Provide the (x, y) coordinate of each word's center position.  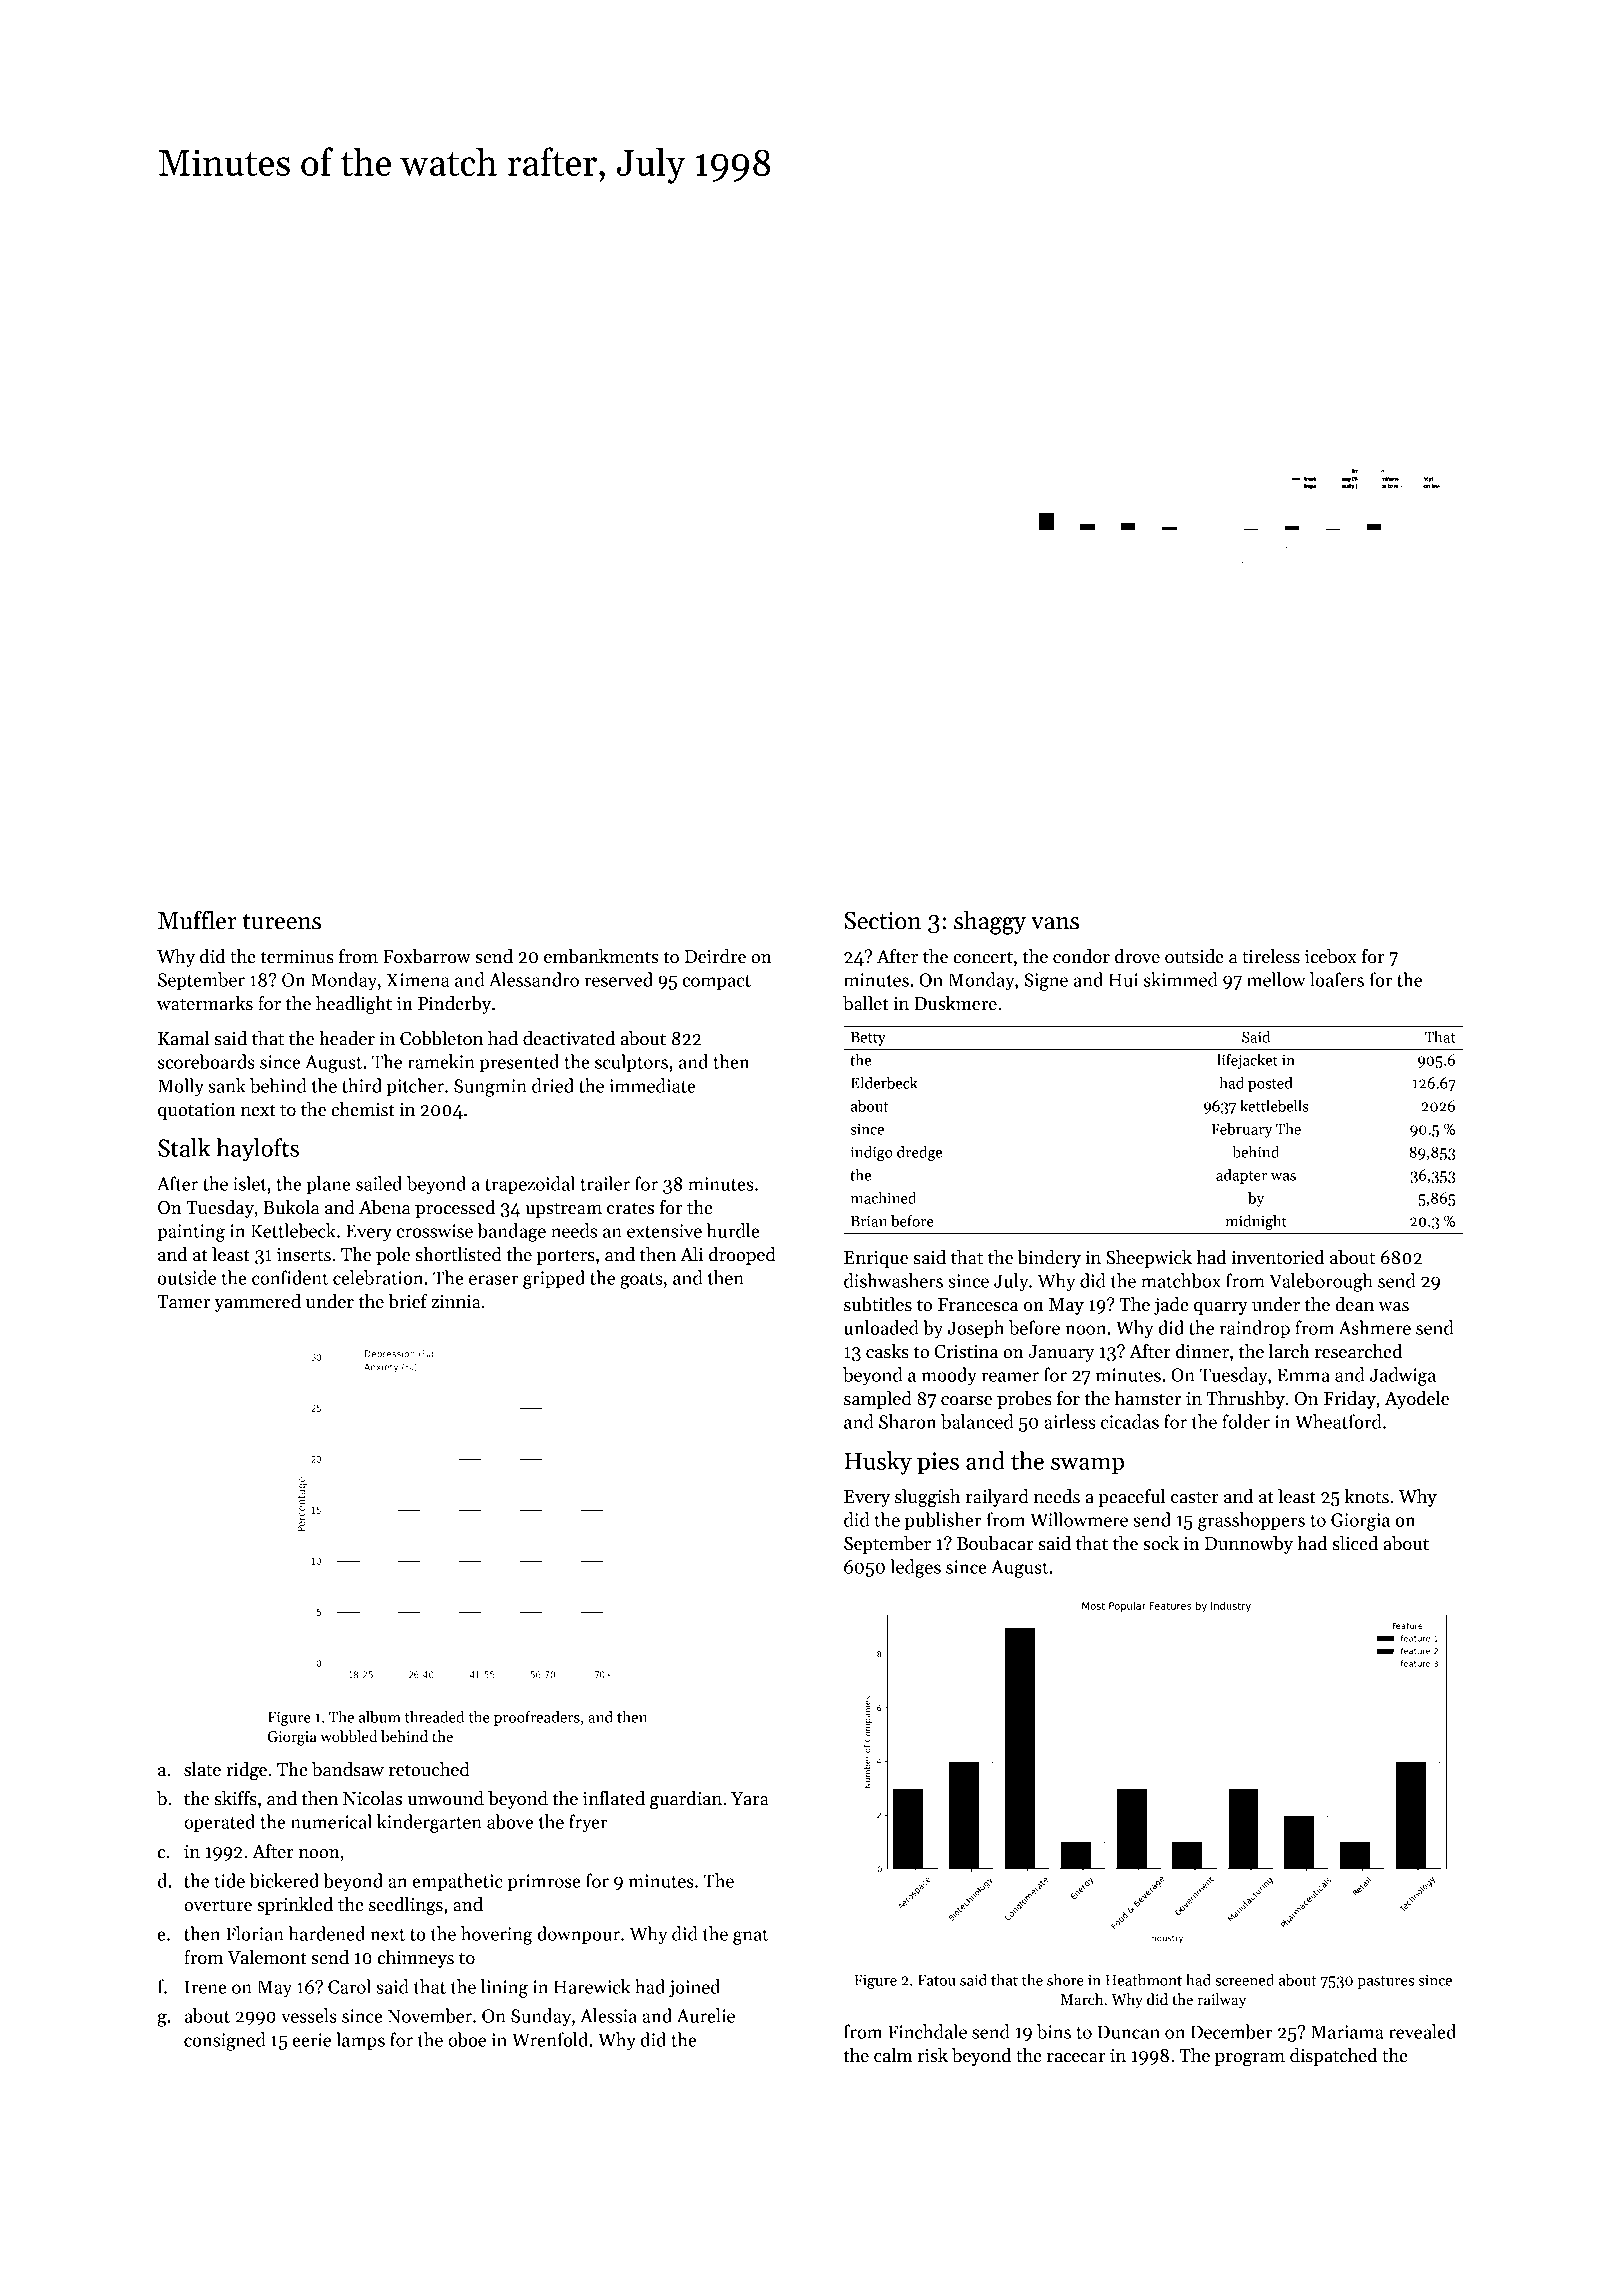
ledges (915, 1568)
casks (887, 1351)
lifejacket (1247, 1061)
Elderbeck (884, 1083)
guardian (686, 1800)
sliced (1355, 1543)
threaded (434, 1717)
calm (893, 2055)
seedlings (406, 1906)
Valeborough (1321, 1282)
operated (219, 1823)
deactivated (569, 1038)
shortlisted (459, 1254)
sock (1161, 1543)
